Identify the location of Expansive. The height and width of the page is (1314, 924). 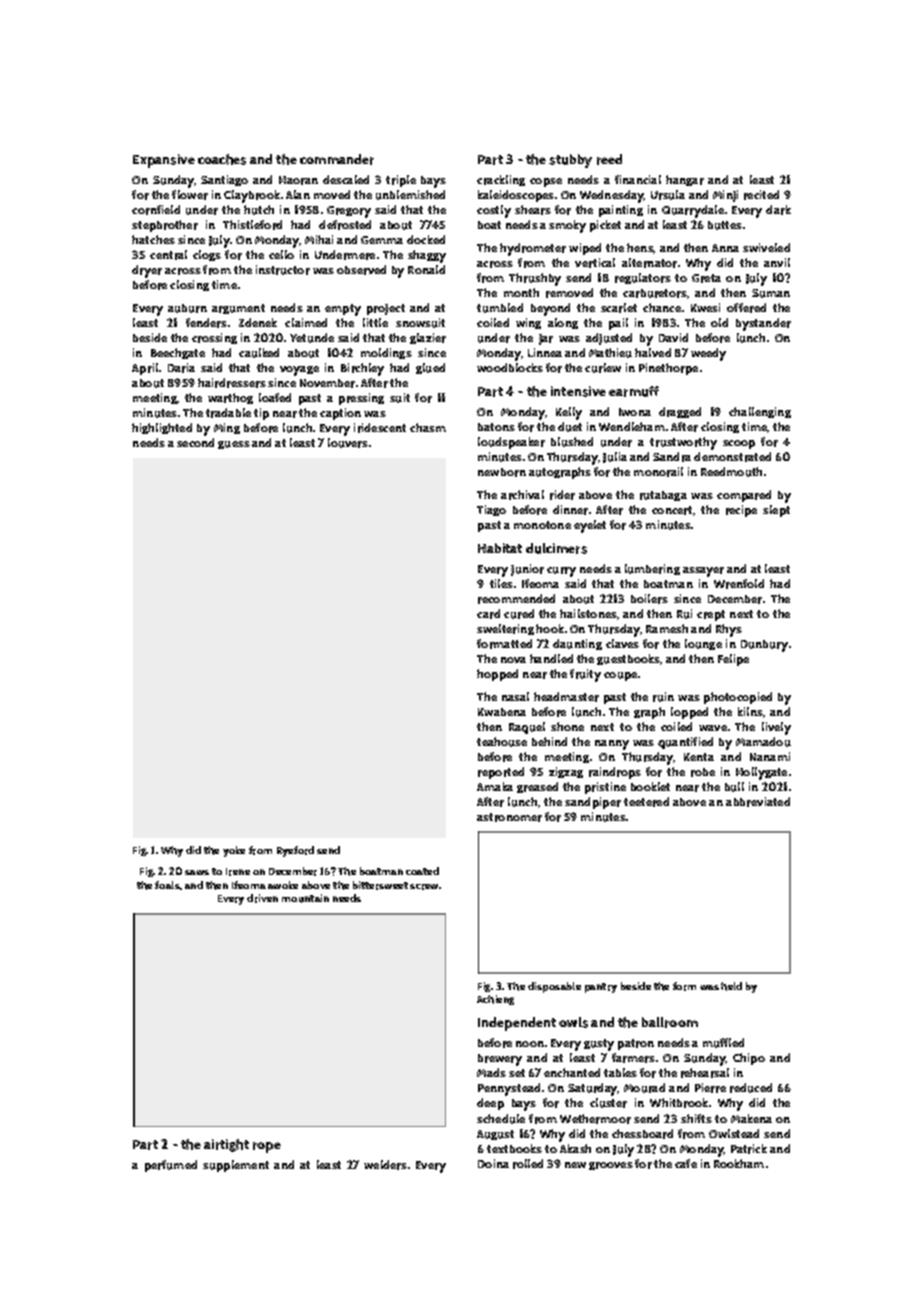
(164, 161).
